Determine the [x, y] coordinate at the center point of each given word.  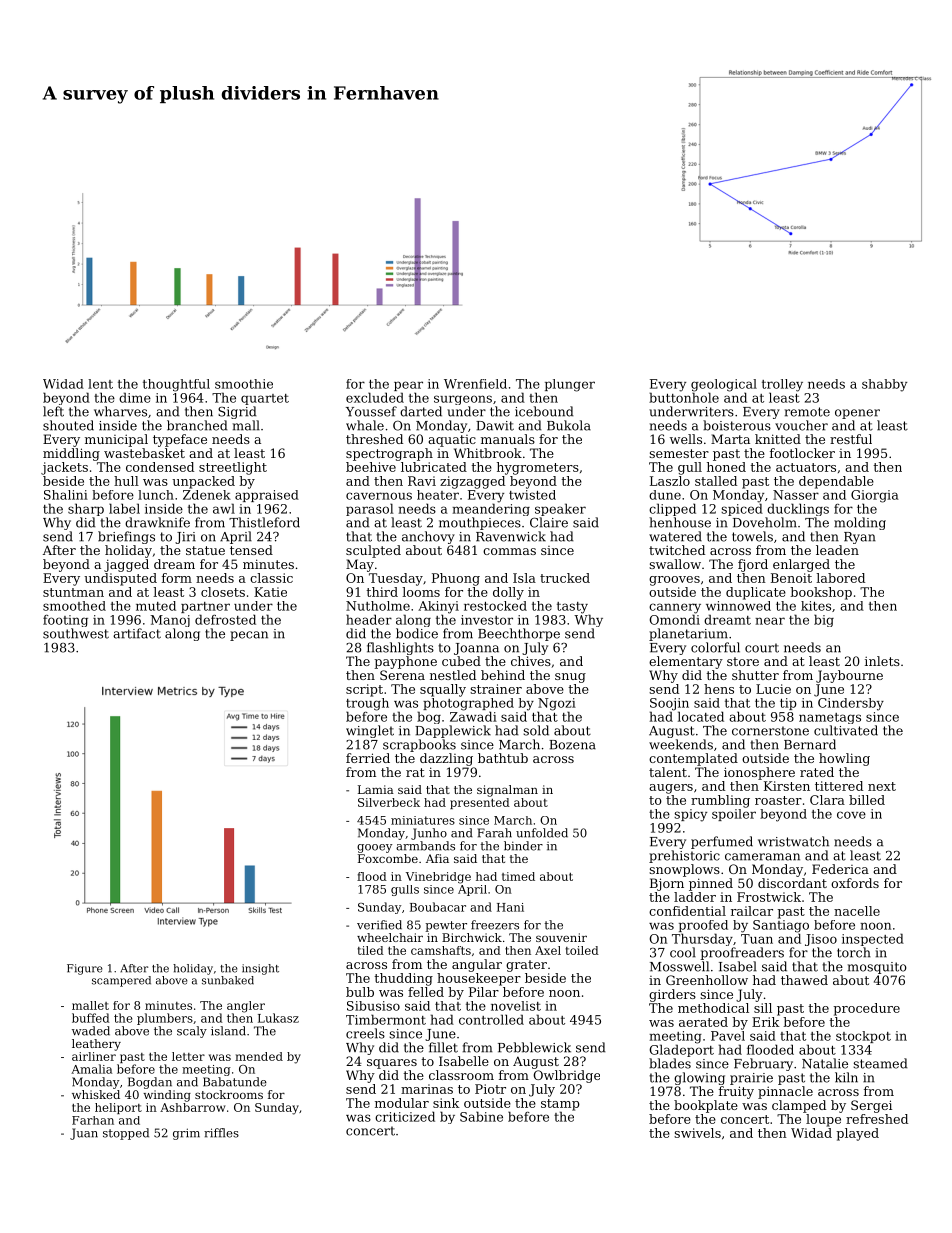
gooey [374, 848]
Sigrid [237, 412]
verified [379, 925]
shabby [884, 385]
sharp [86, 509]
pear [408, 386]
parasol [369, 509]
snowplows [684, 870]
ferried [368, 758]
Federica [840, 869]
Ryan [860, 538]
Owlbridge [566, 1076]
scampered [121, 981]
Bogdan [150, 1083]
